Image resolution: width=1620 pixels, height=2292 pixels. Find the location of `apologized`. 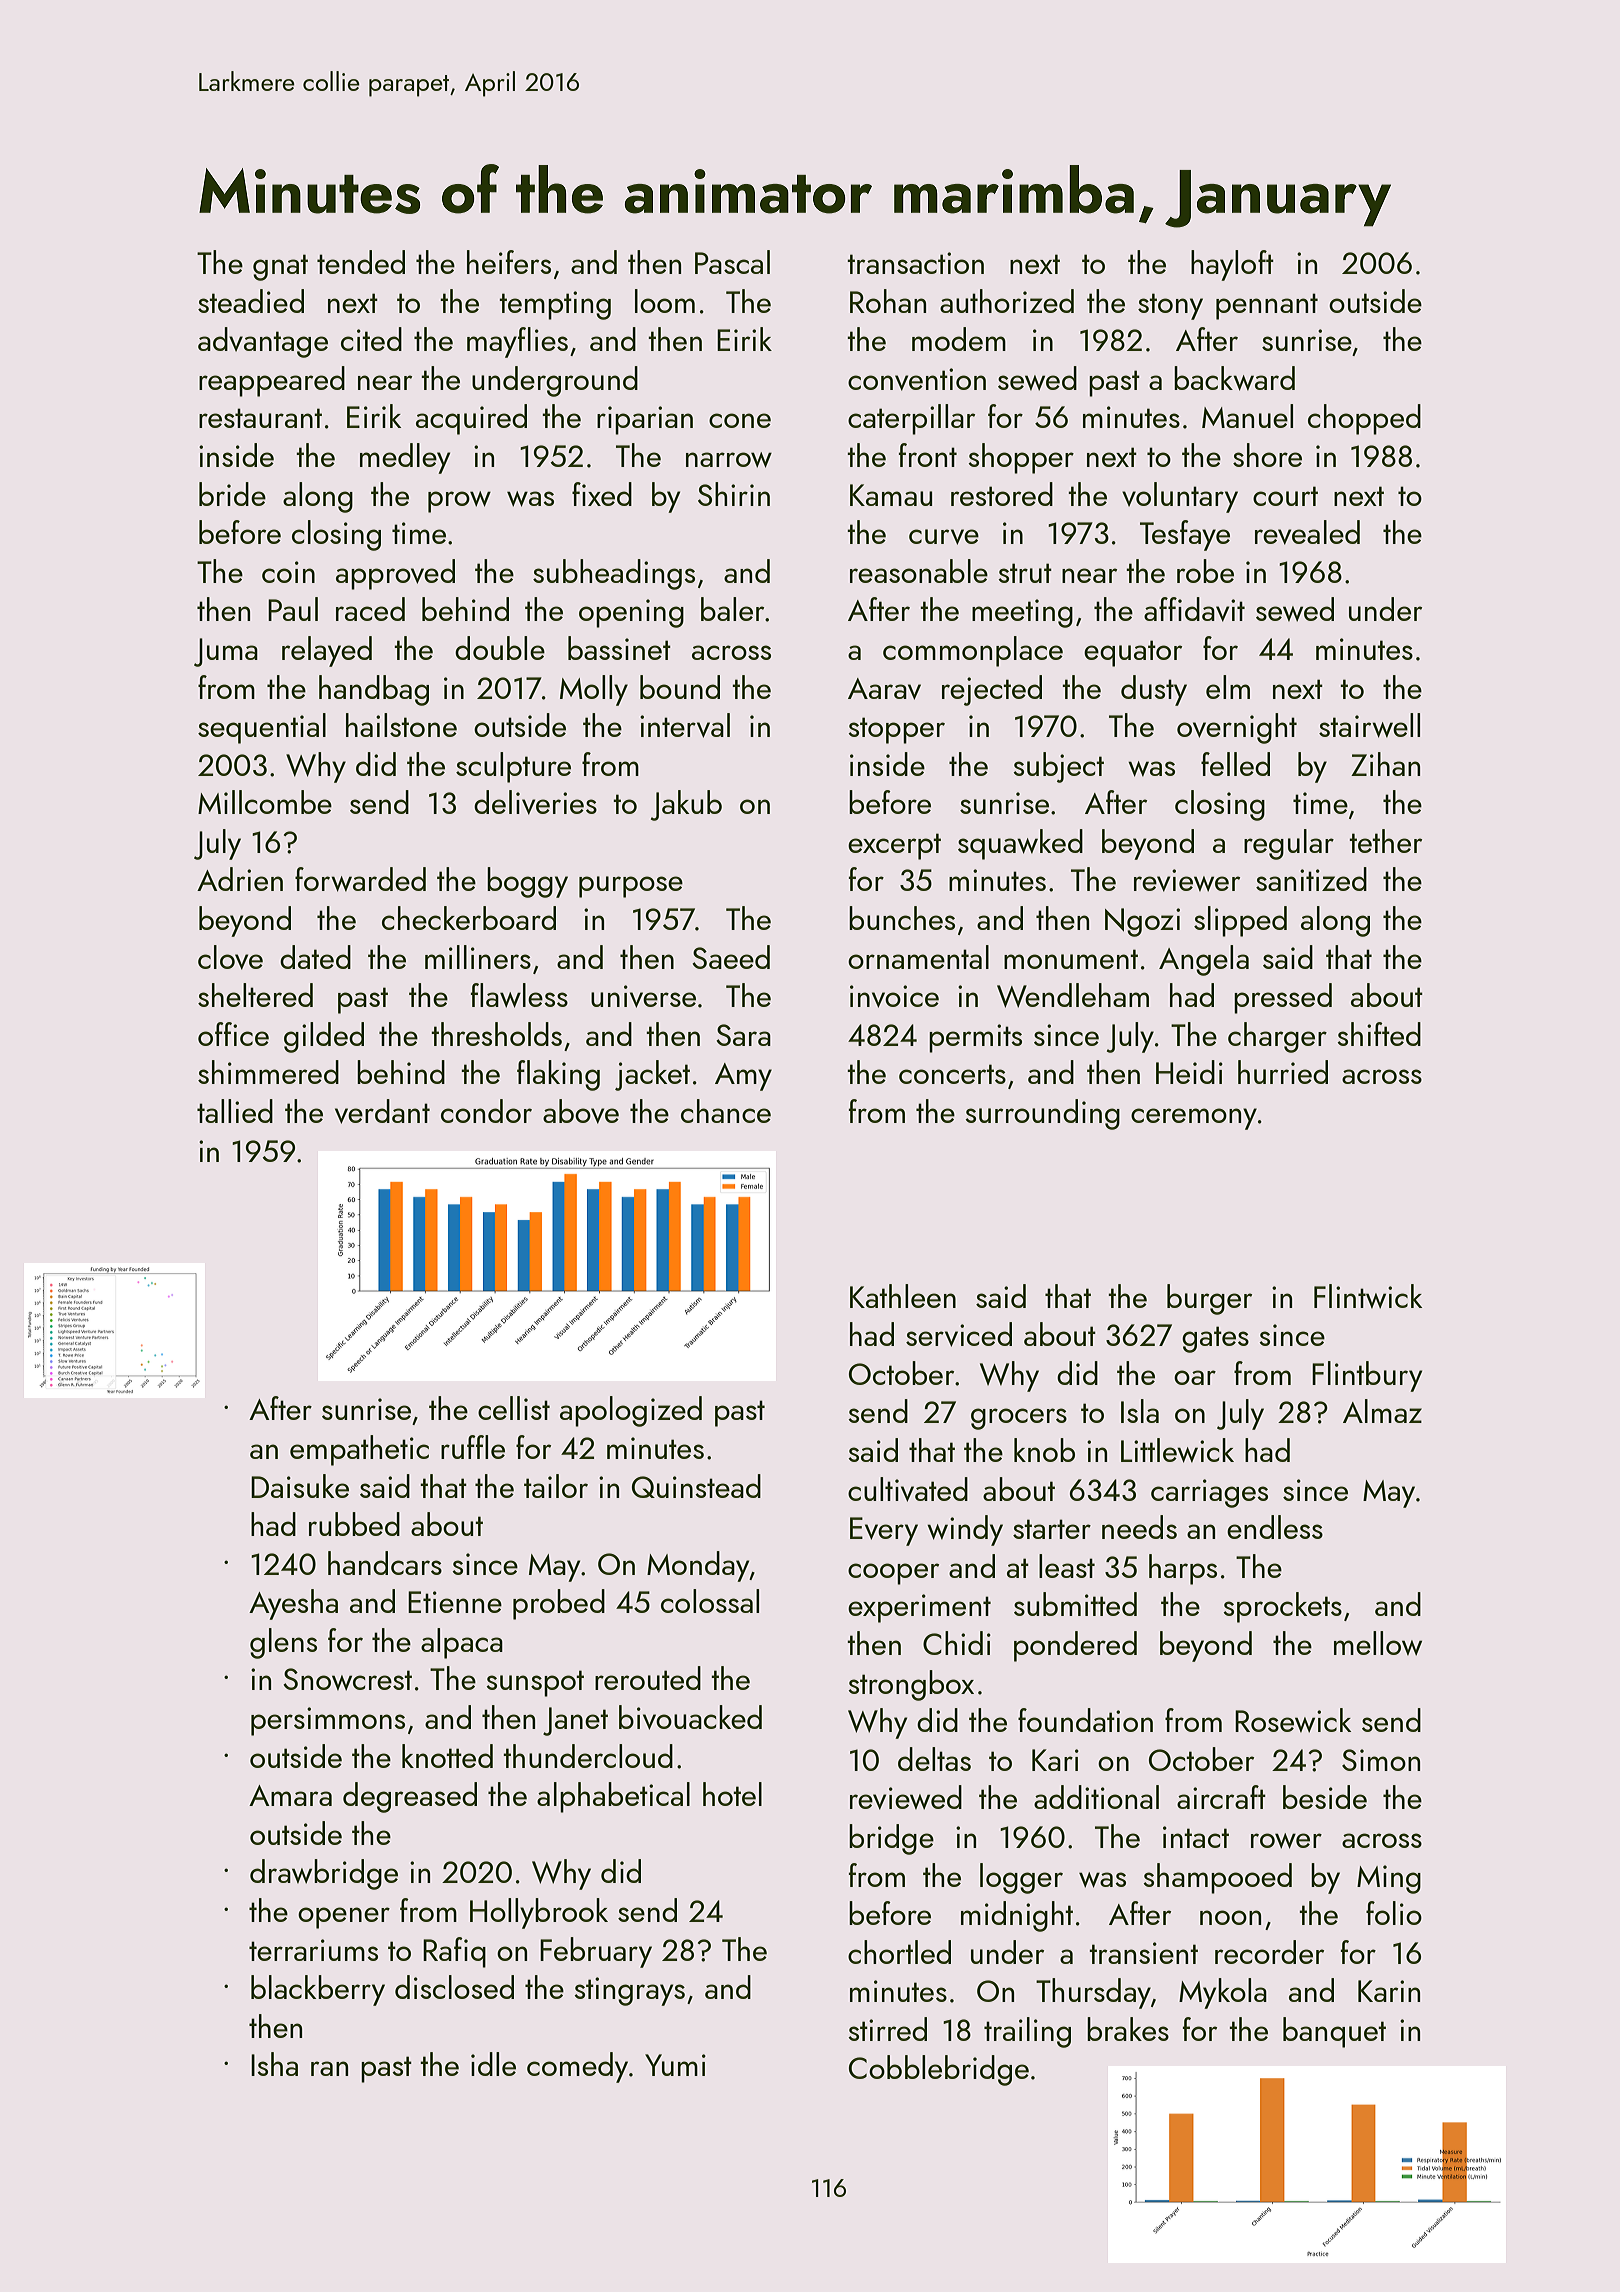

apologized is located at coordinates (631, 1411).
